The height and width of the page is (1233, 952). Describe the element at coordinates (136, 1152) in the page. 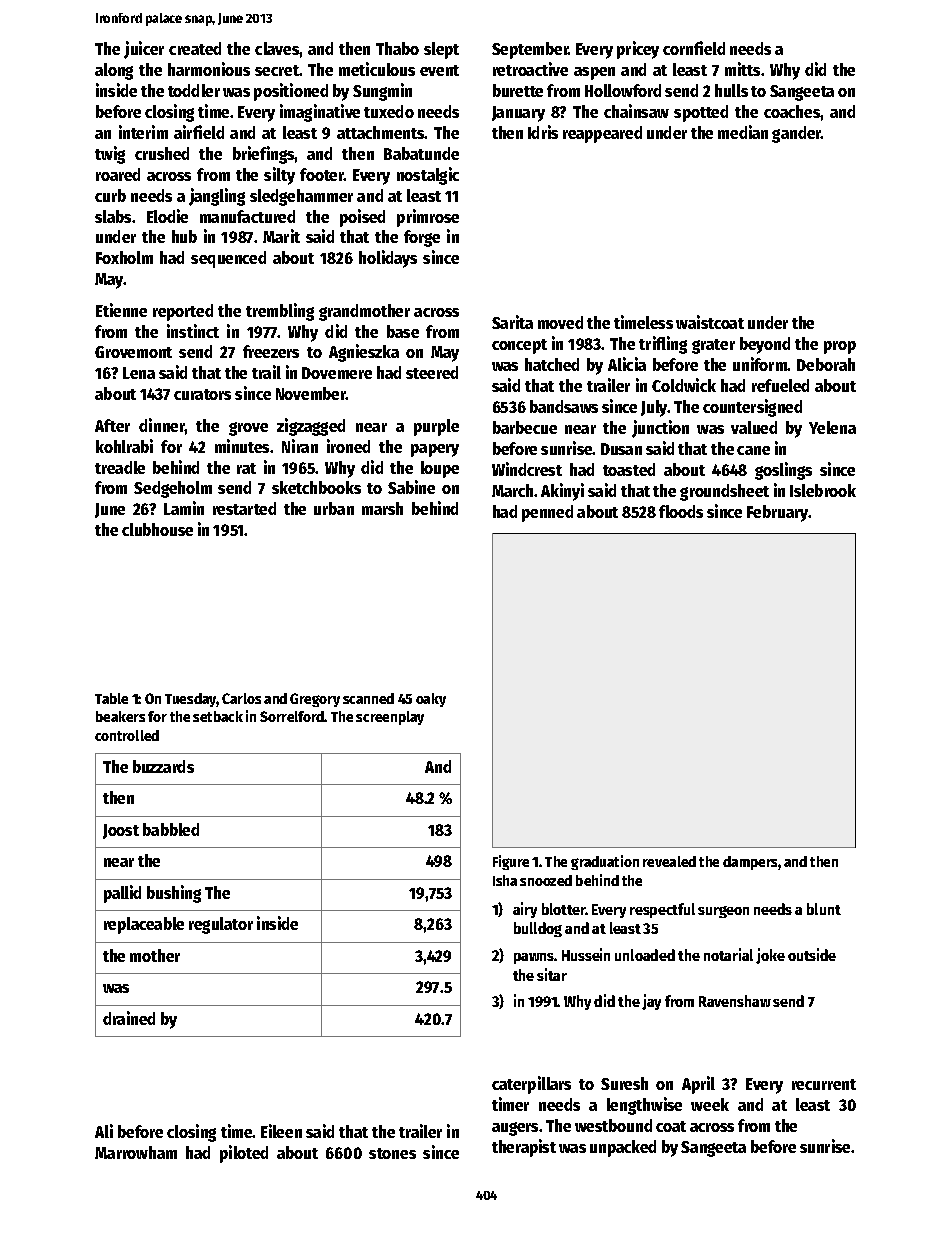

I see `Marrowham` at that location.
